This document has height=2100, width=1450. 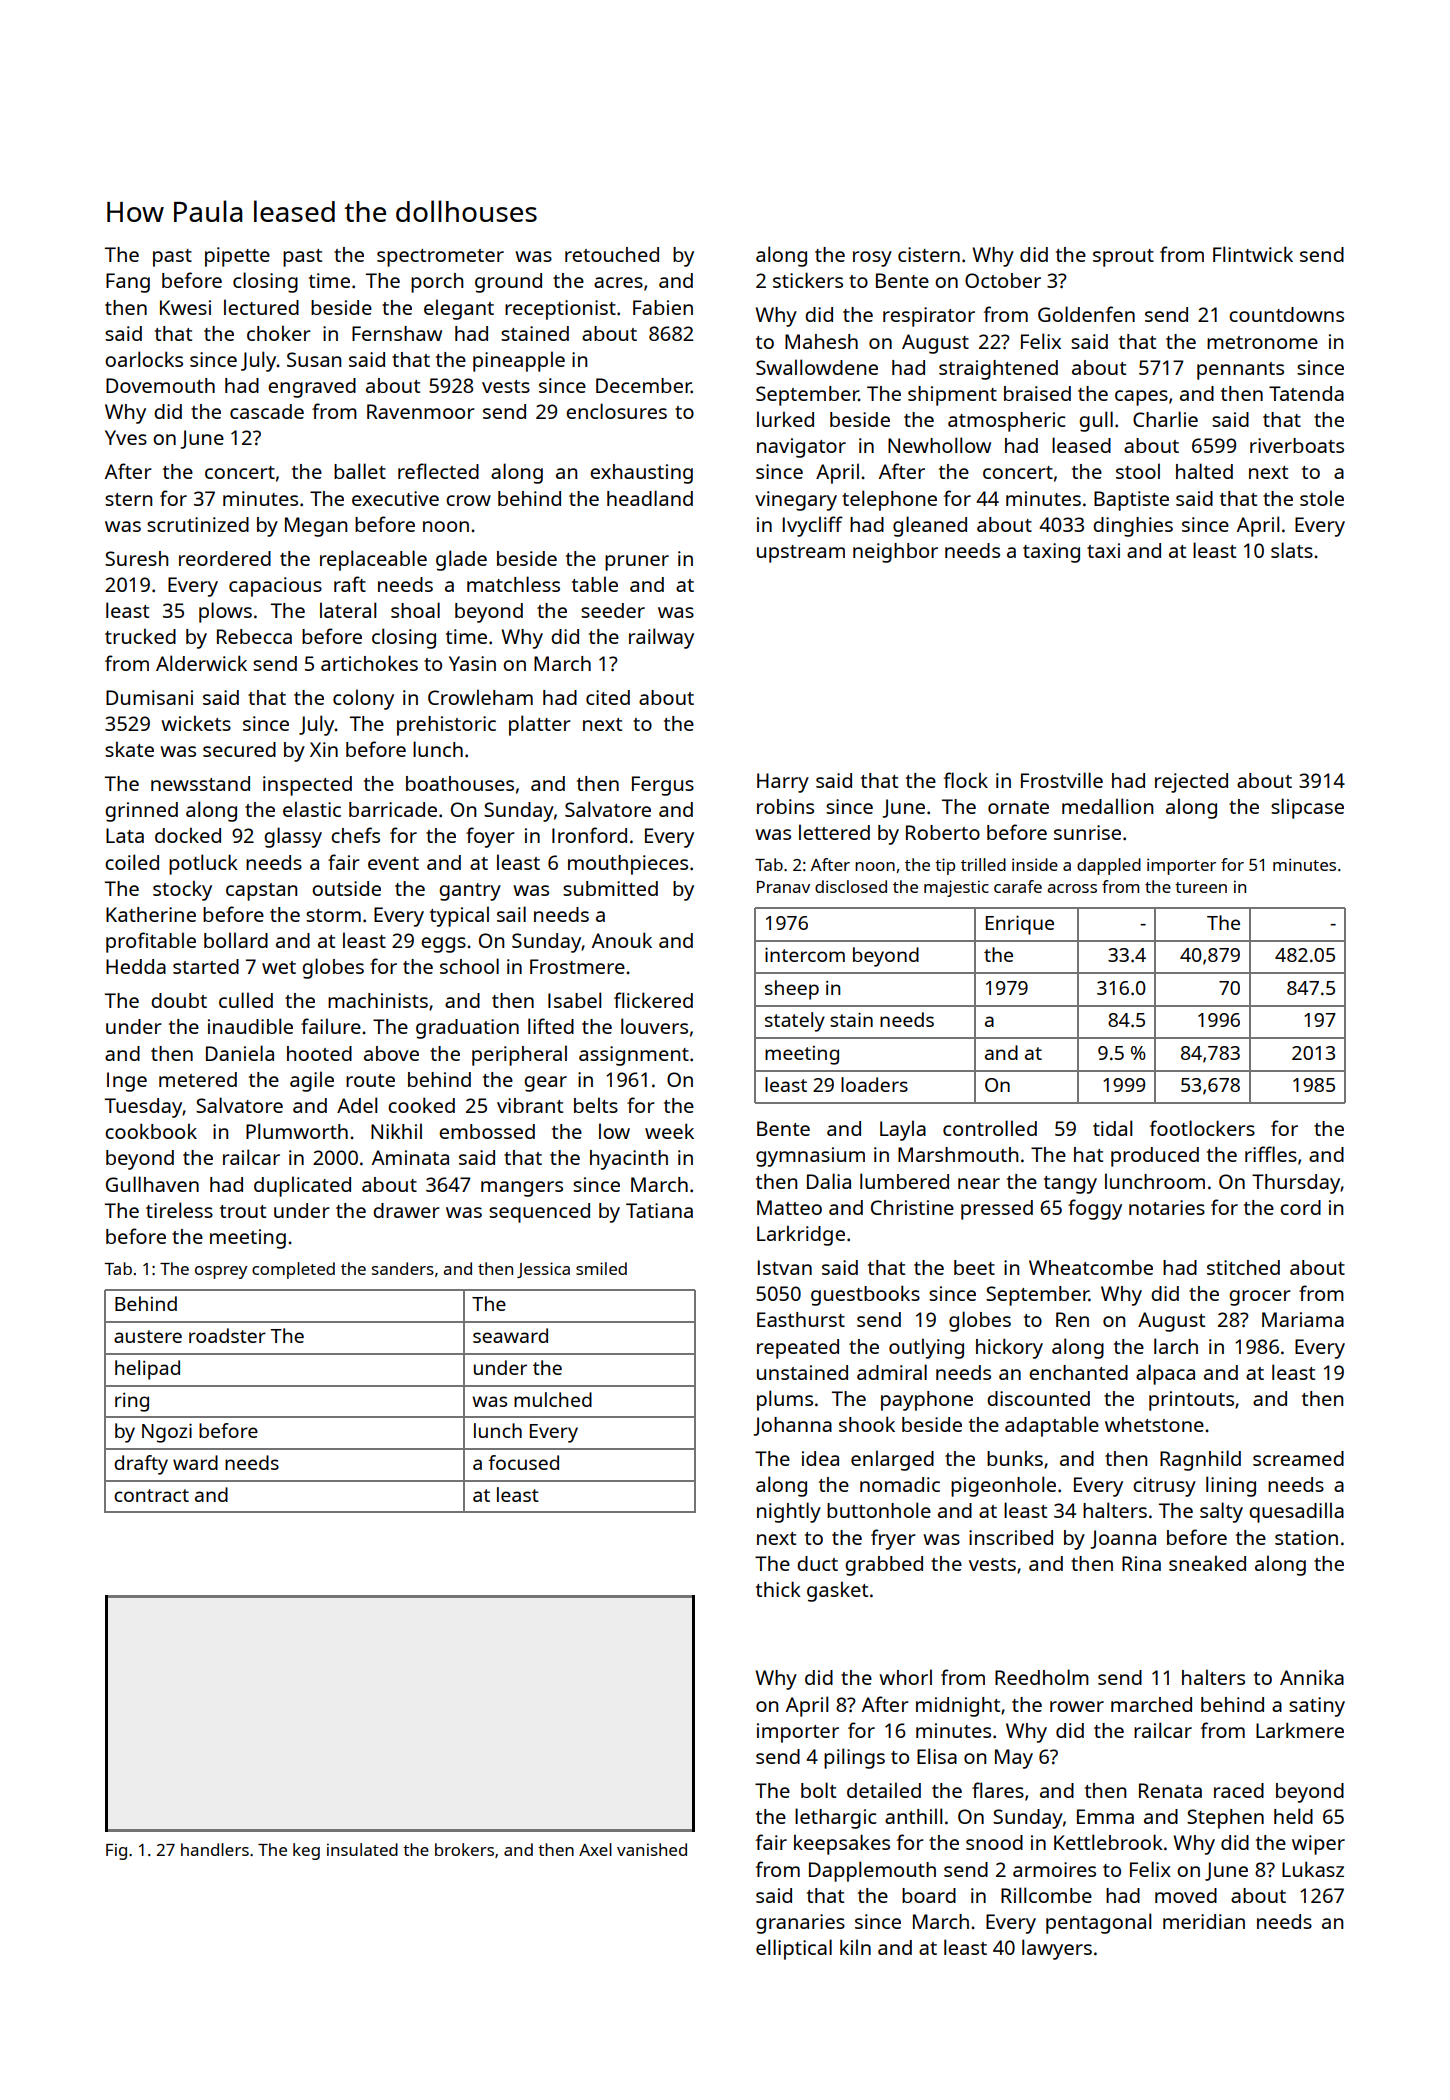 I want to click on admiral, so click(x=892, y=1372).
